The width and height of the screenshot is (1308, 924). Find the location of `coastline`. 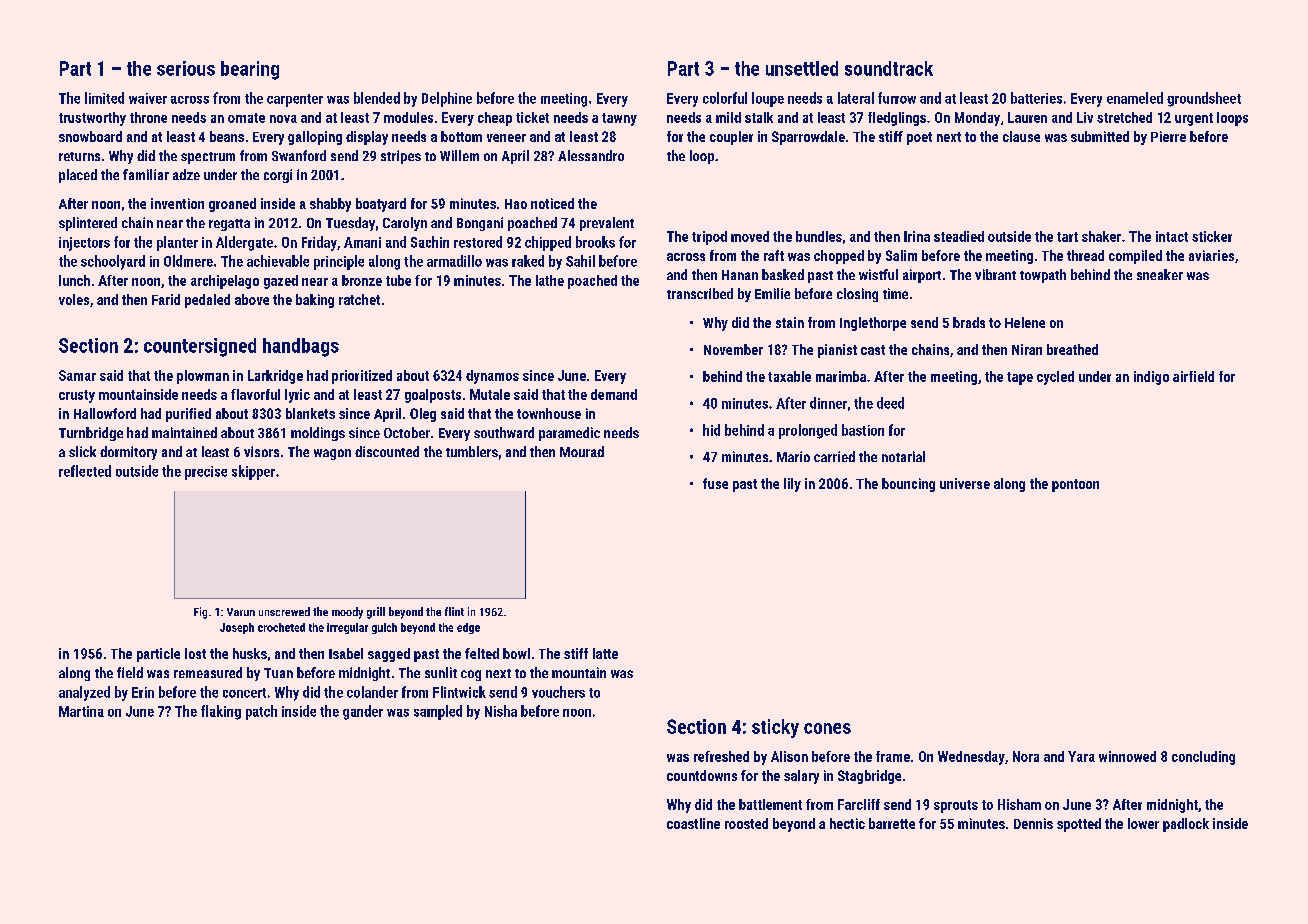

coastline is located at coordinates (693, 823).
